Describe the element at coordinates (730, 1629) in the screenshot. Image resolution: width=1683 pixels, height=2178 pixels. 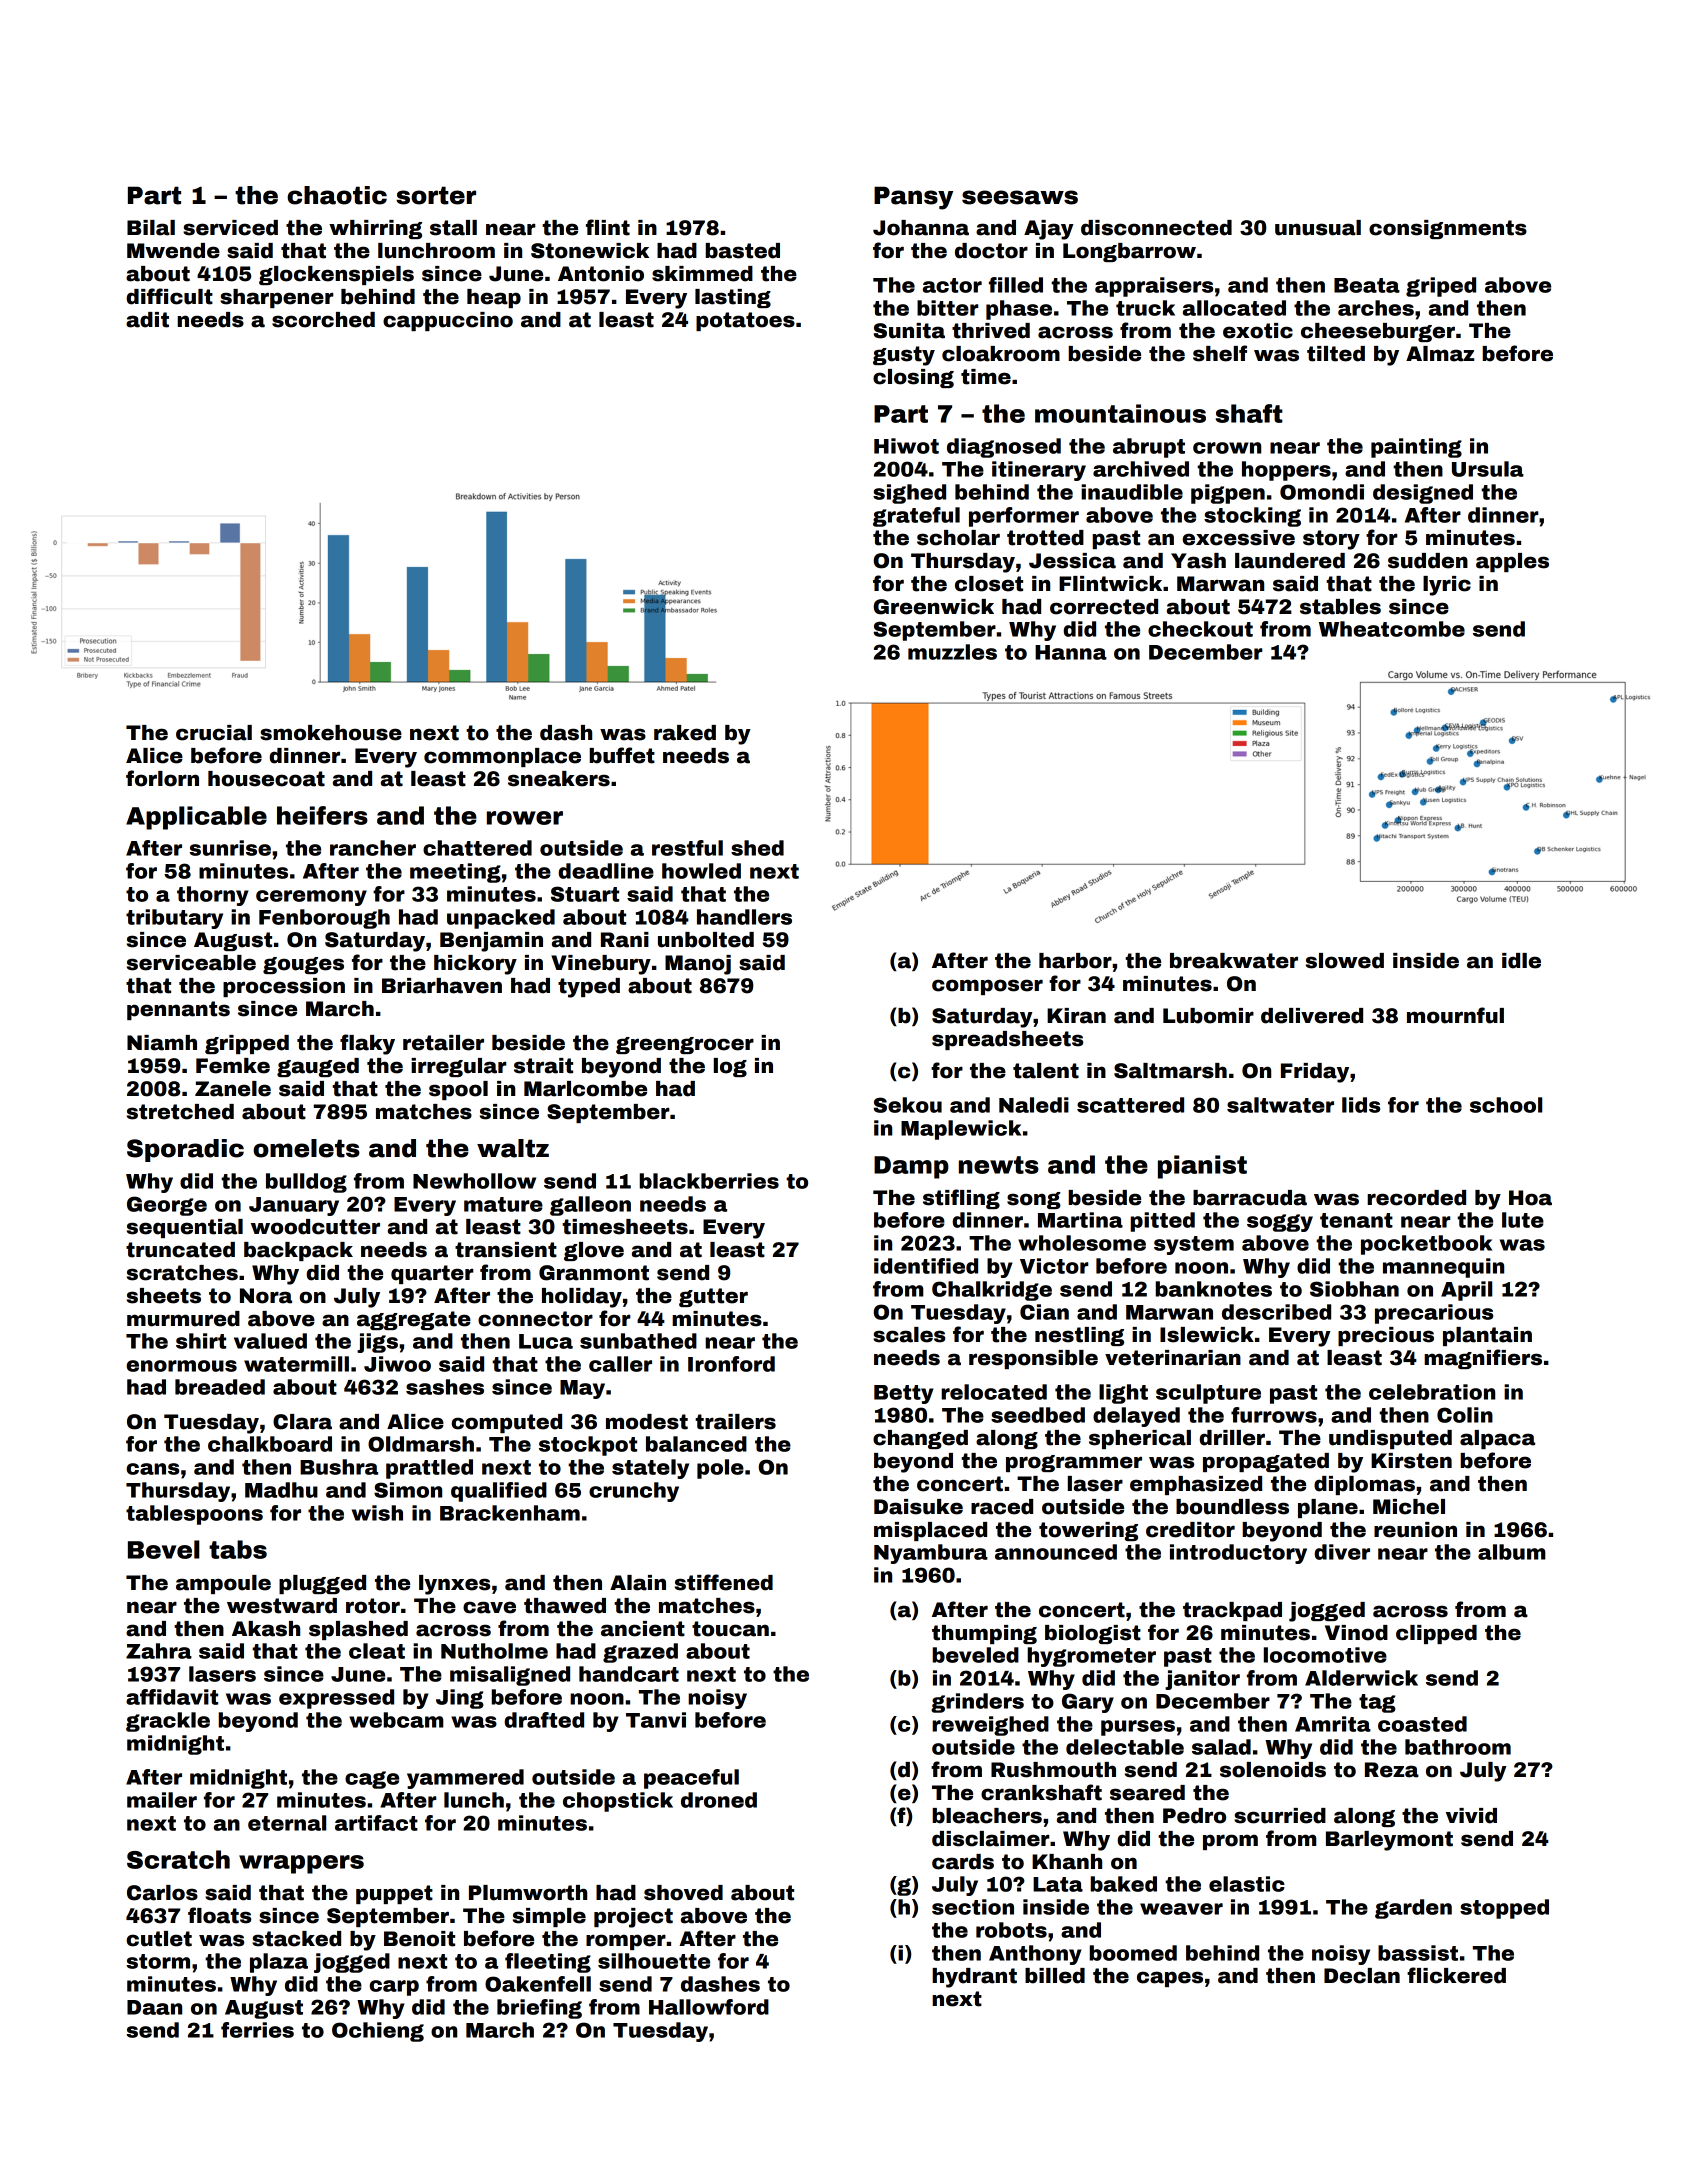
I see `toucan` at that location.
